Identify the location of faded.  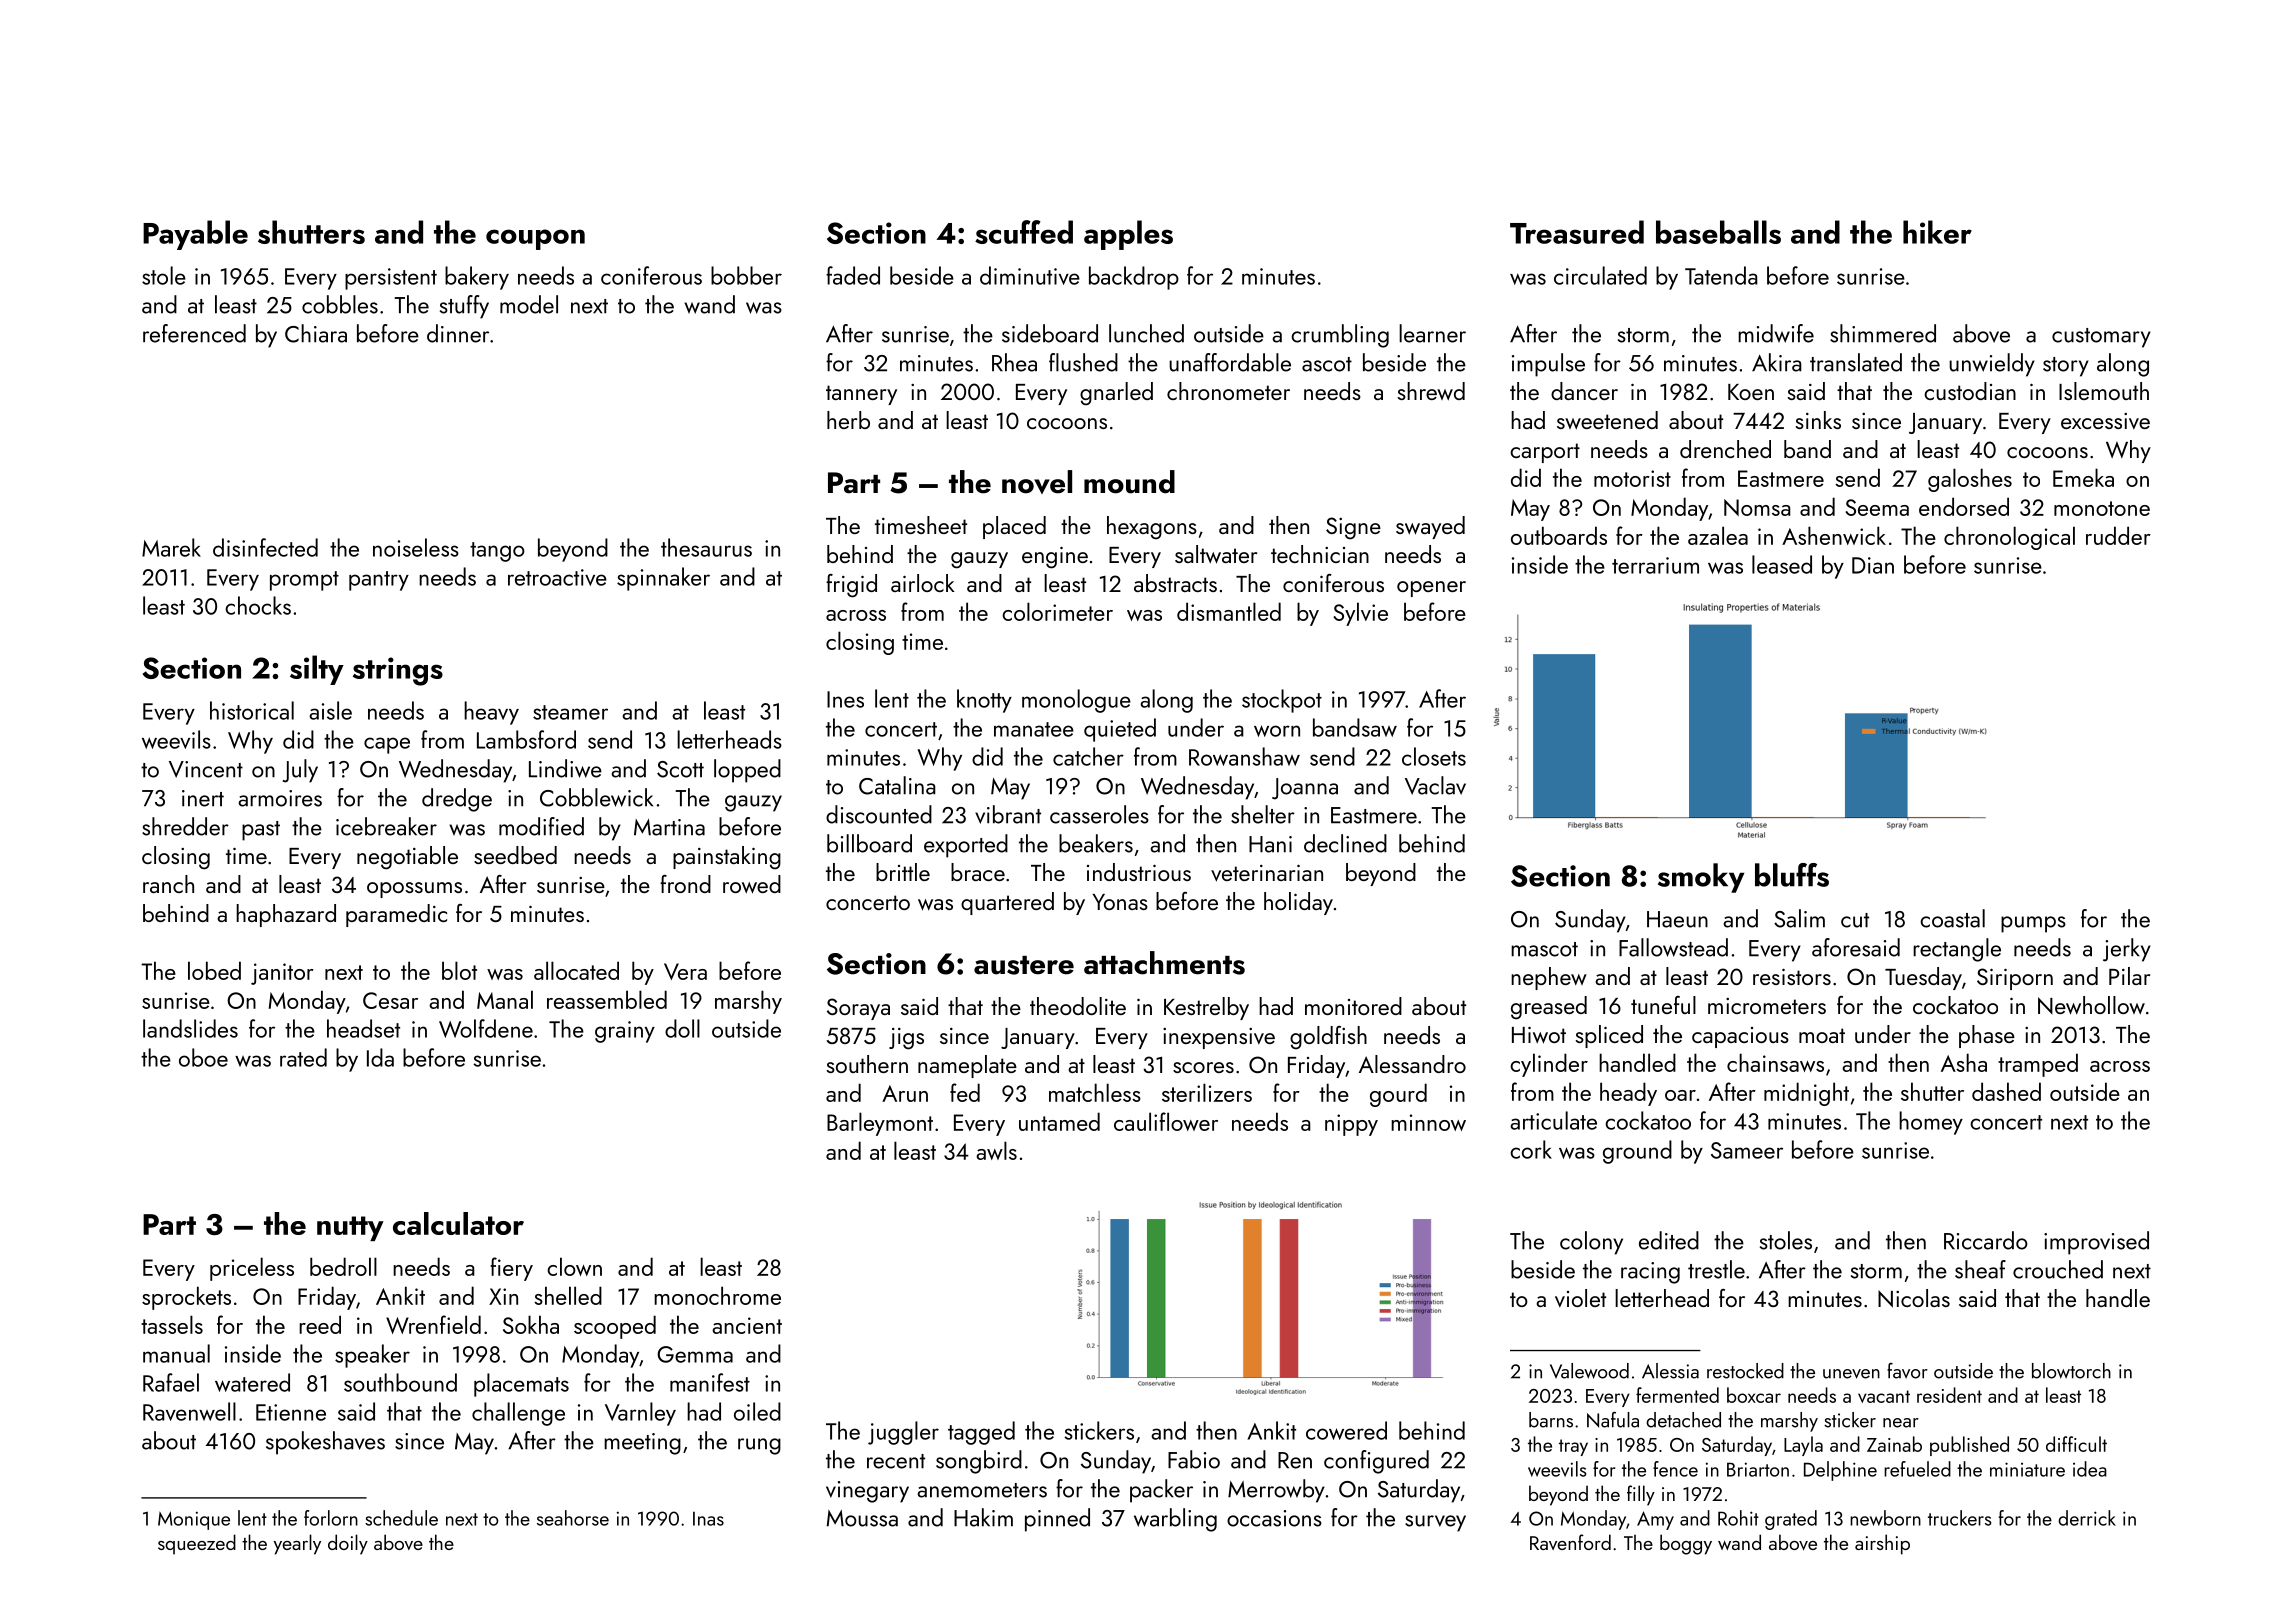
(853, 275).
